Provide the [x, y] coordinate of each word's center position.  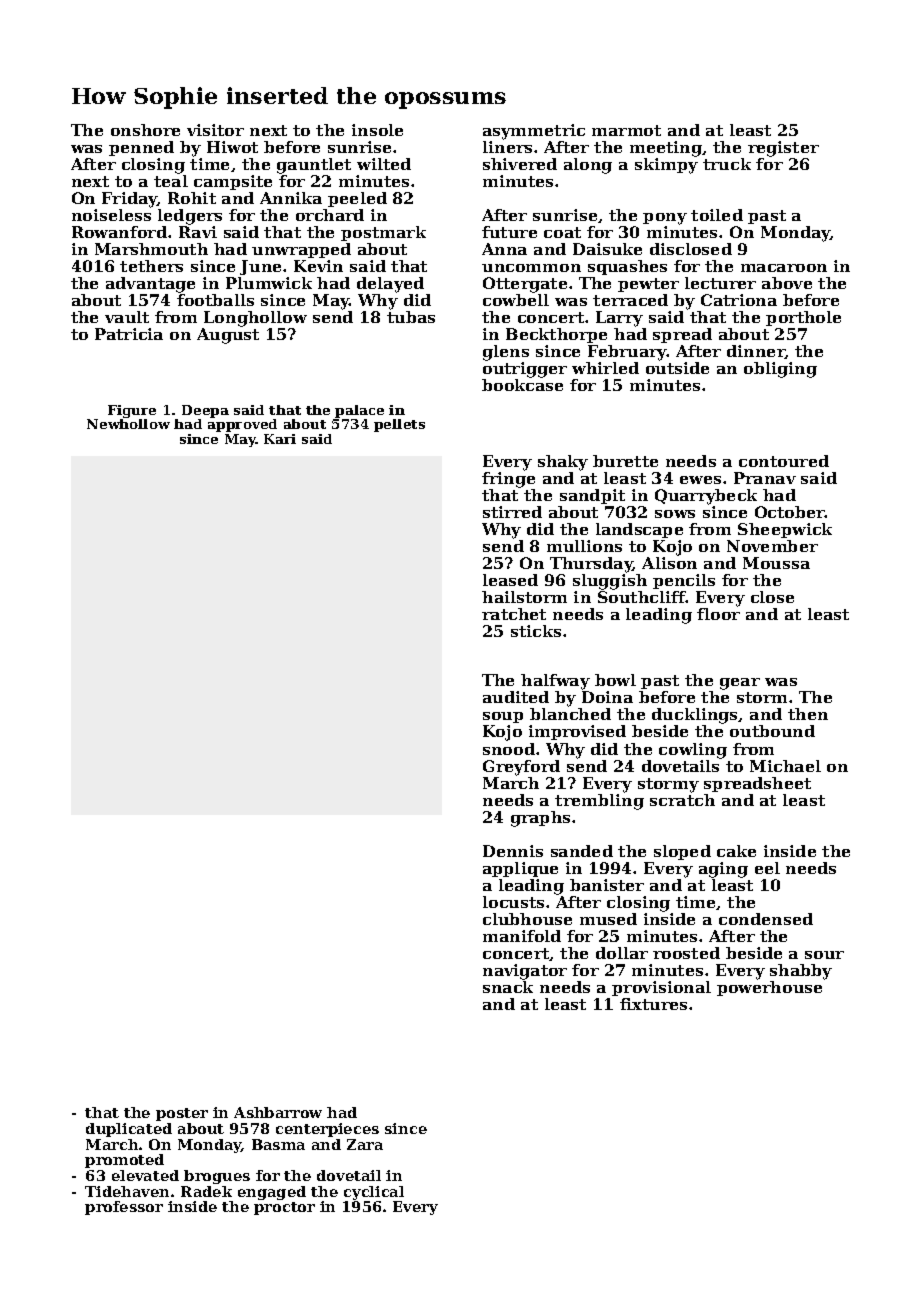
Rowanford [119, 232]
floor [718, 614]
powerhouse [769, 988]
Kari [280, 439]
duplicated [129, 1130]
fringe [508, 480]
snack [508, 987]
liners [507, 147]
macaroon [784, 268]
